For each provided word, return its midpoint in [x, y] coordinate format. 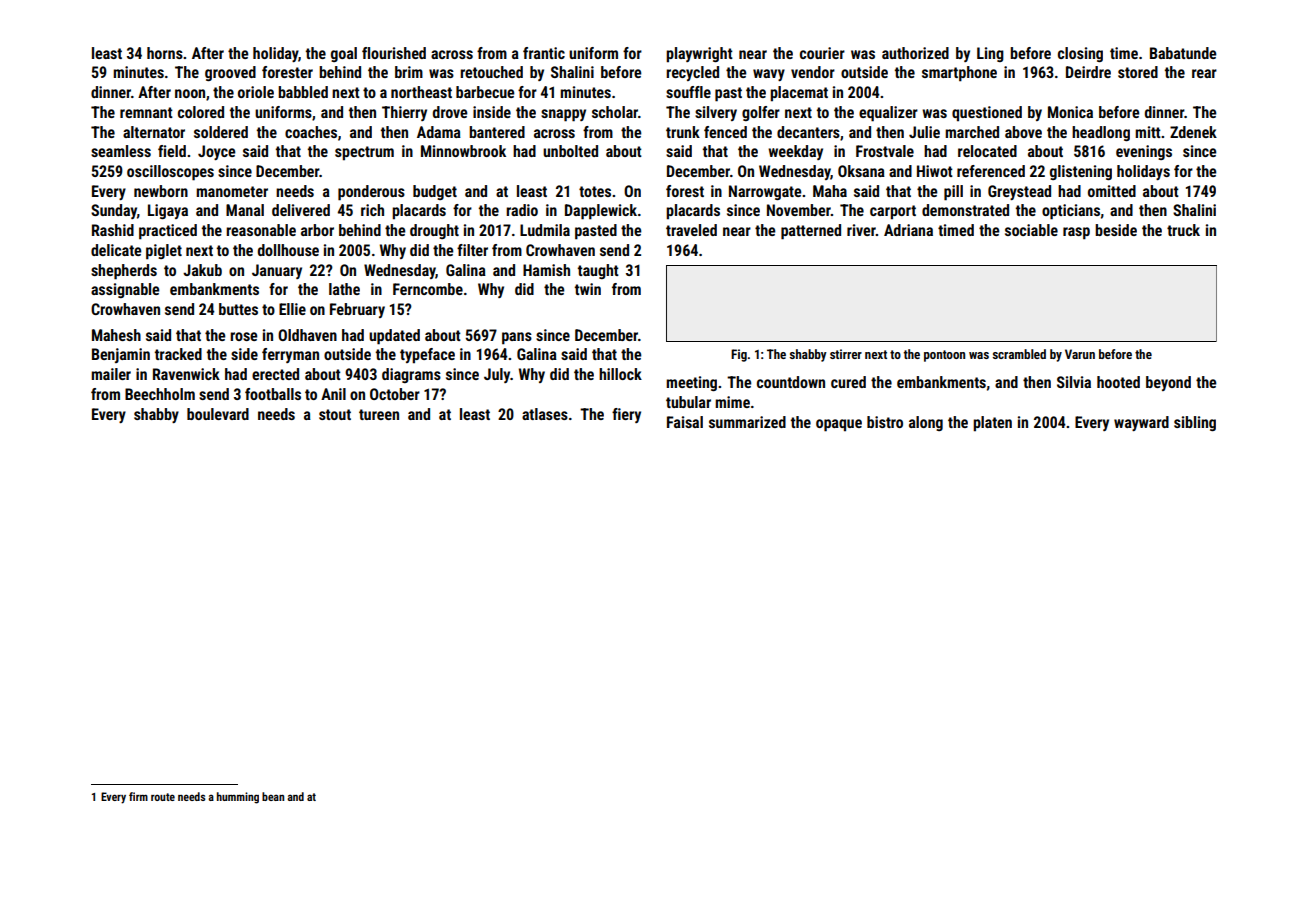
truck [1183, 230]
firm [138, 796]
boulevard [218, 414]
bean [273, 796]
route [163, 797]
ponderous [371, 193]
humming [238, 798]
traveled [691, 230]
